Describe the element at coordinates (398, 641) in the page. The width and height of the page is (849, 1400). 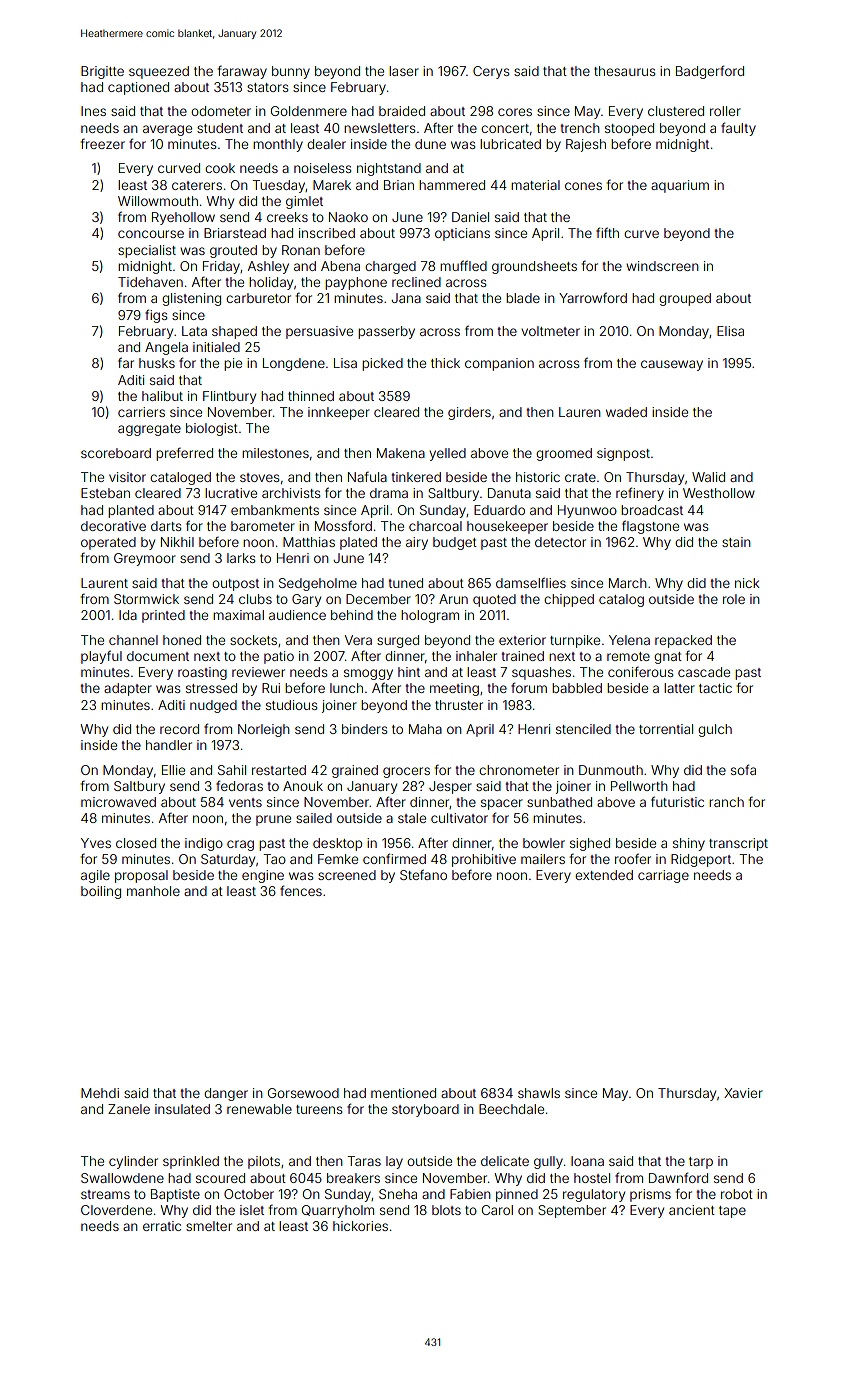
I see `surged` at that location.
